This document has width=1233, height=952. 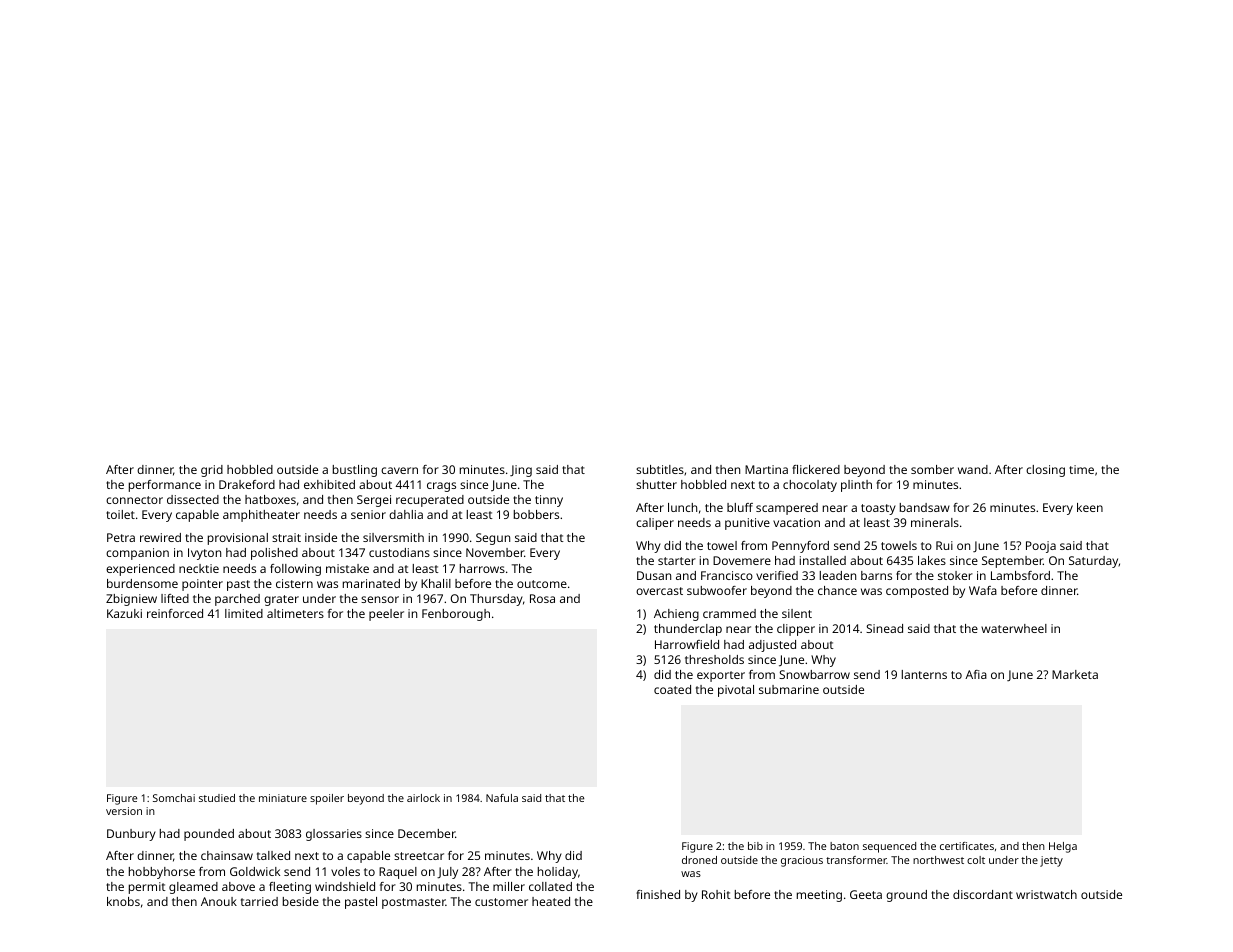 What do you see at coordinates (502, 798) in the document?
I see `Nafula` at bounding box center [502, 798].
